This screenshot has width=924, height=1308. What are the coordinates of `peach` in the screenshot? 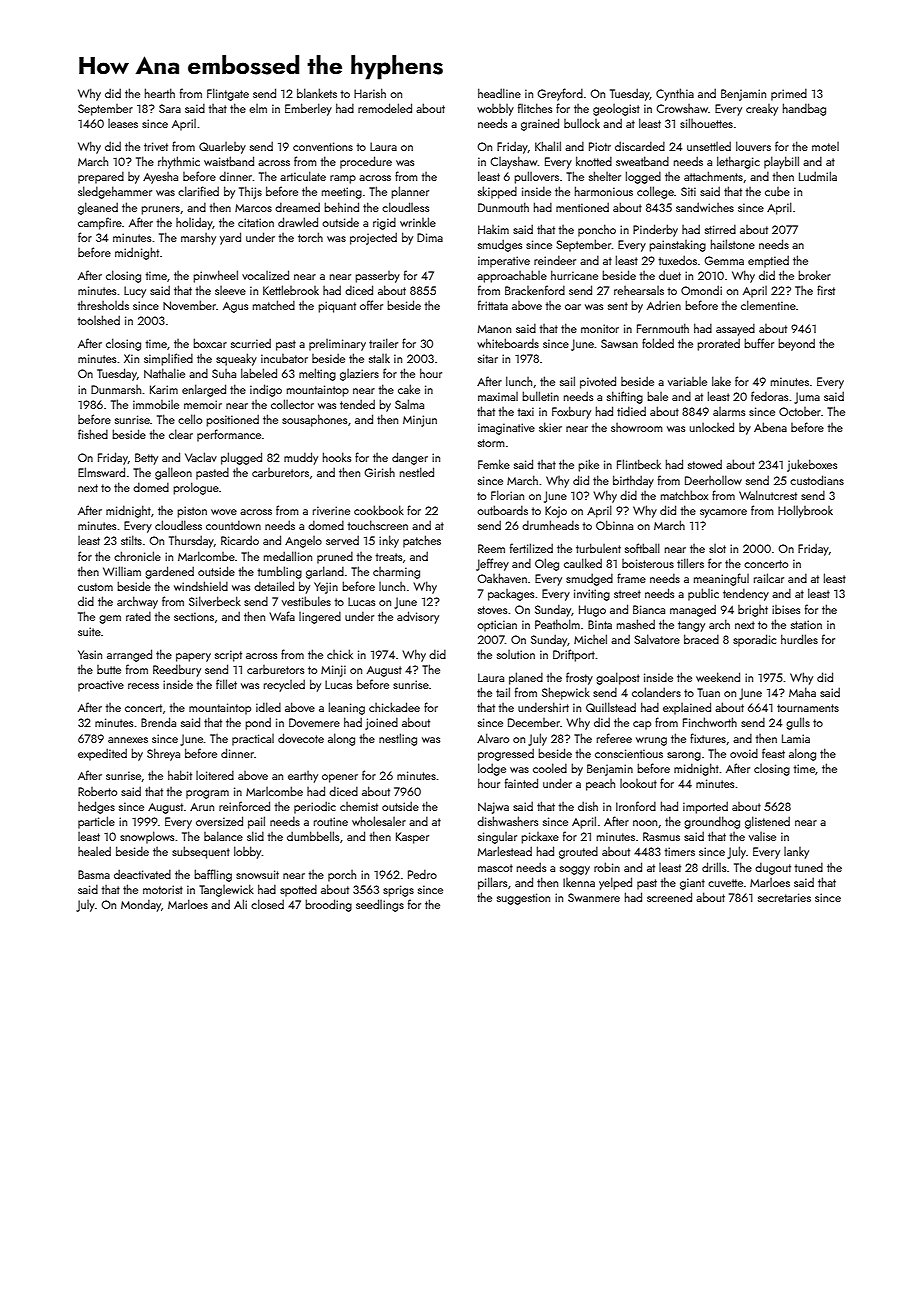 It's located at (600, 785).
